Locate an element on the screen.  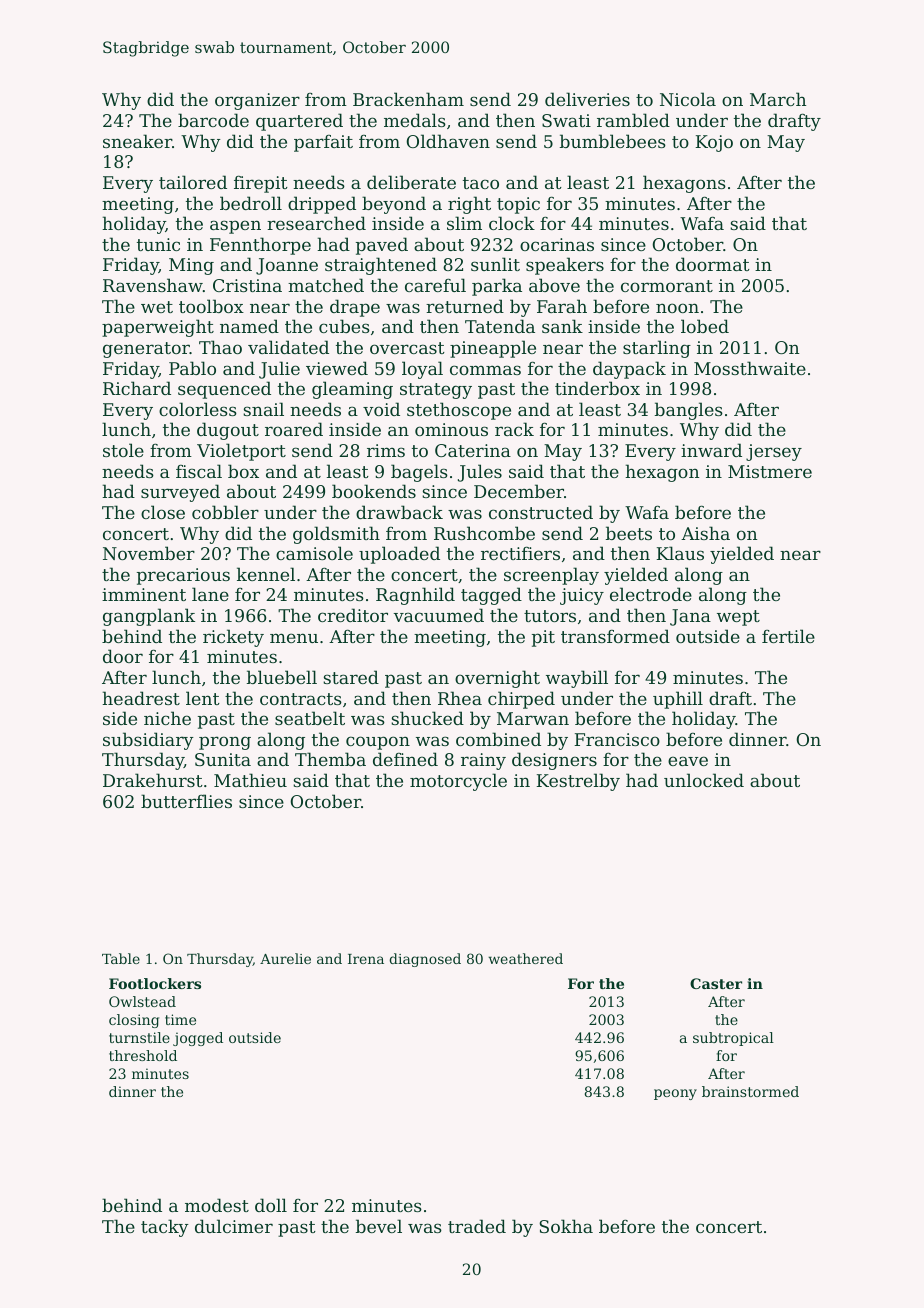
bevel is located at coordinates (379, 1226).
